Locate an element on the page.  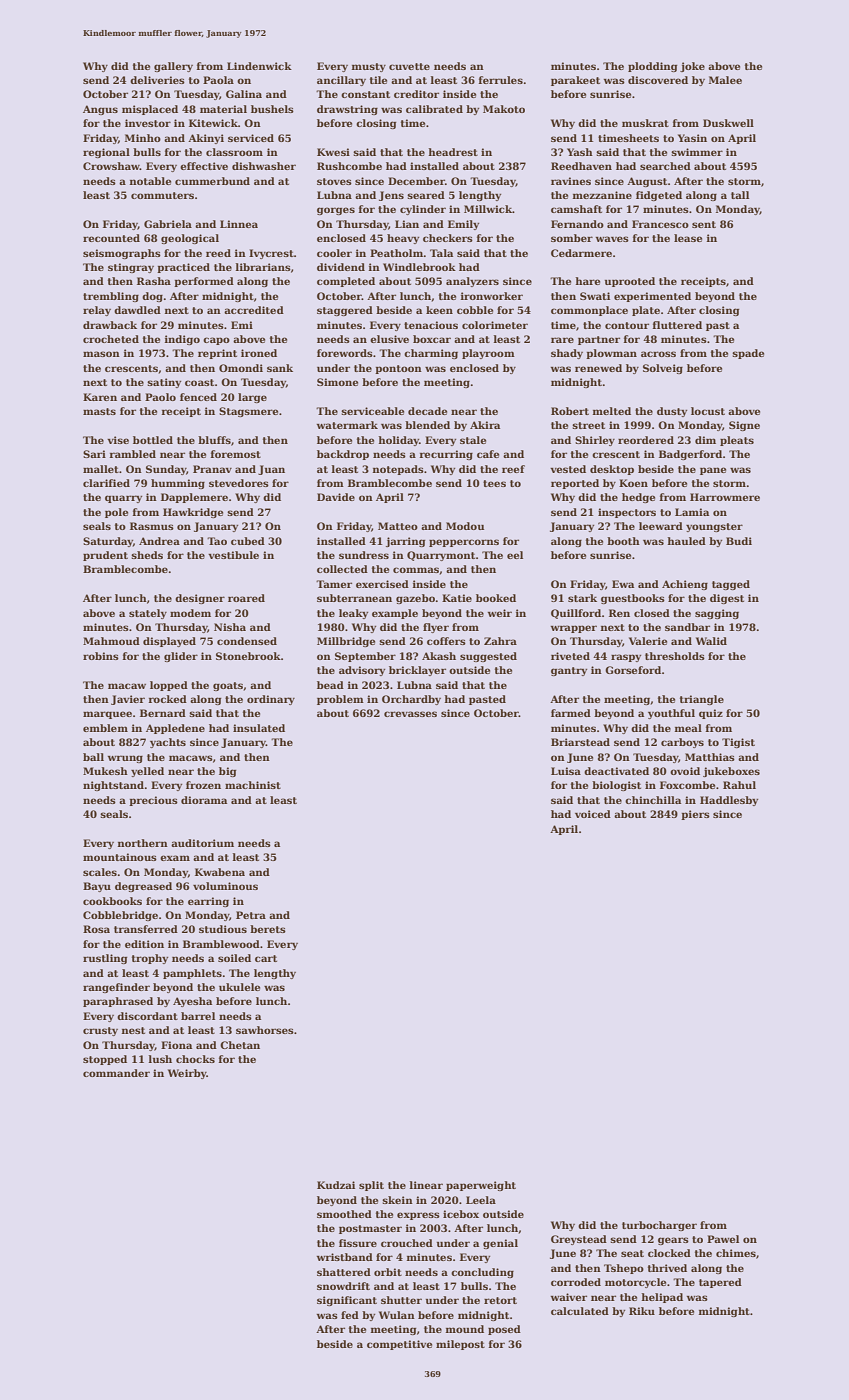
Wulan is located at coordinates (397, 1315).
